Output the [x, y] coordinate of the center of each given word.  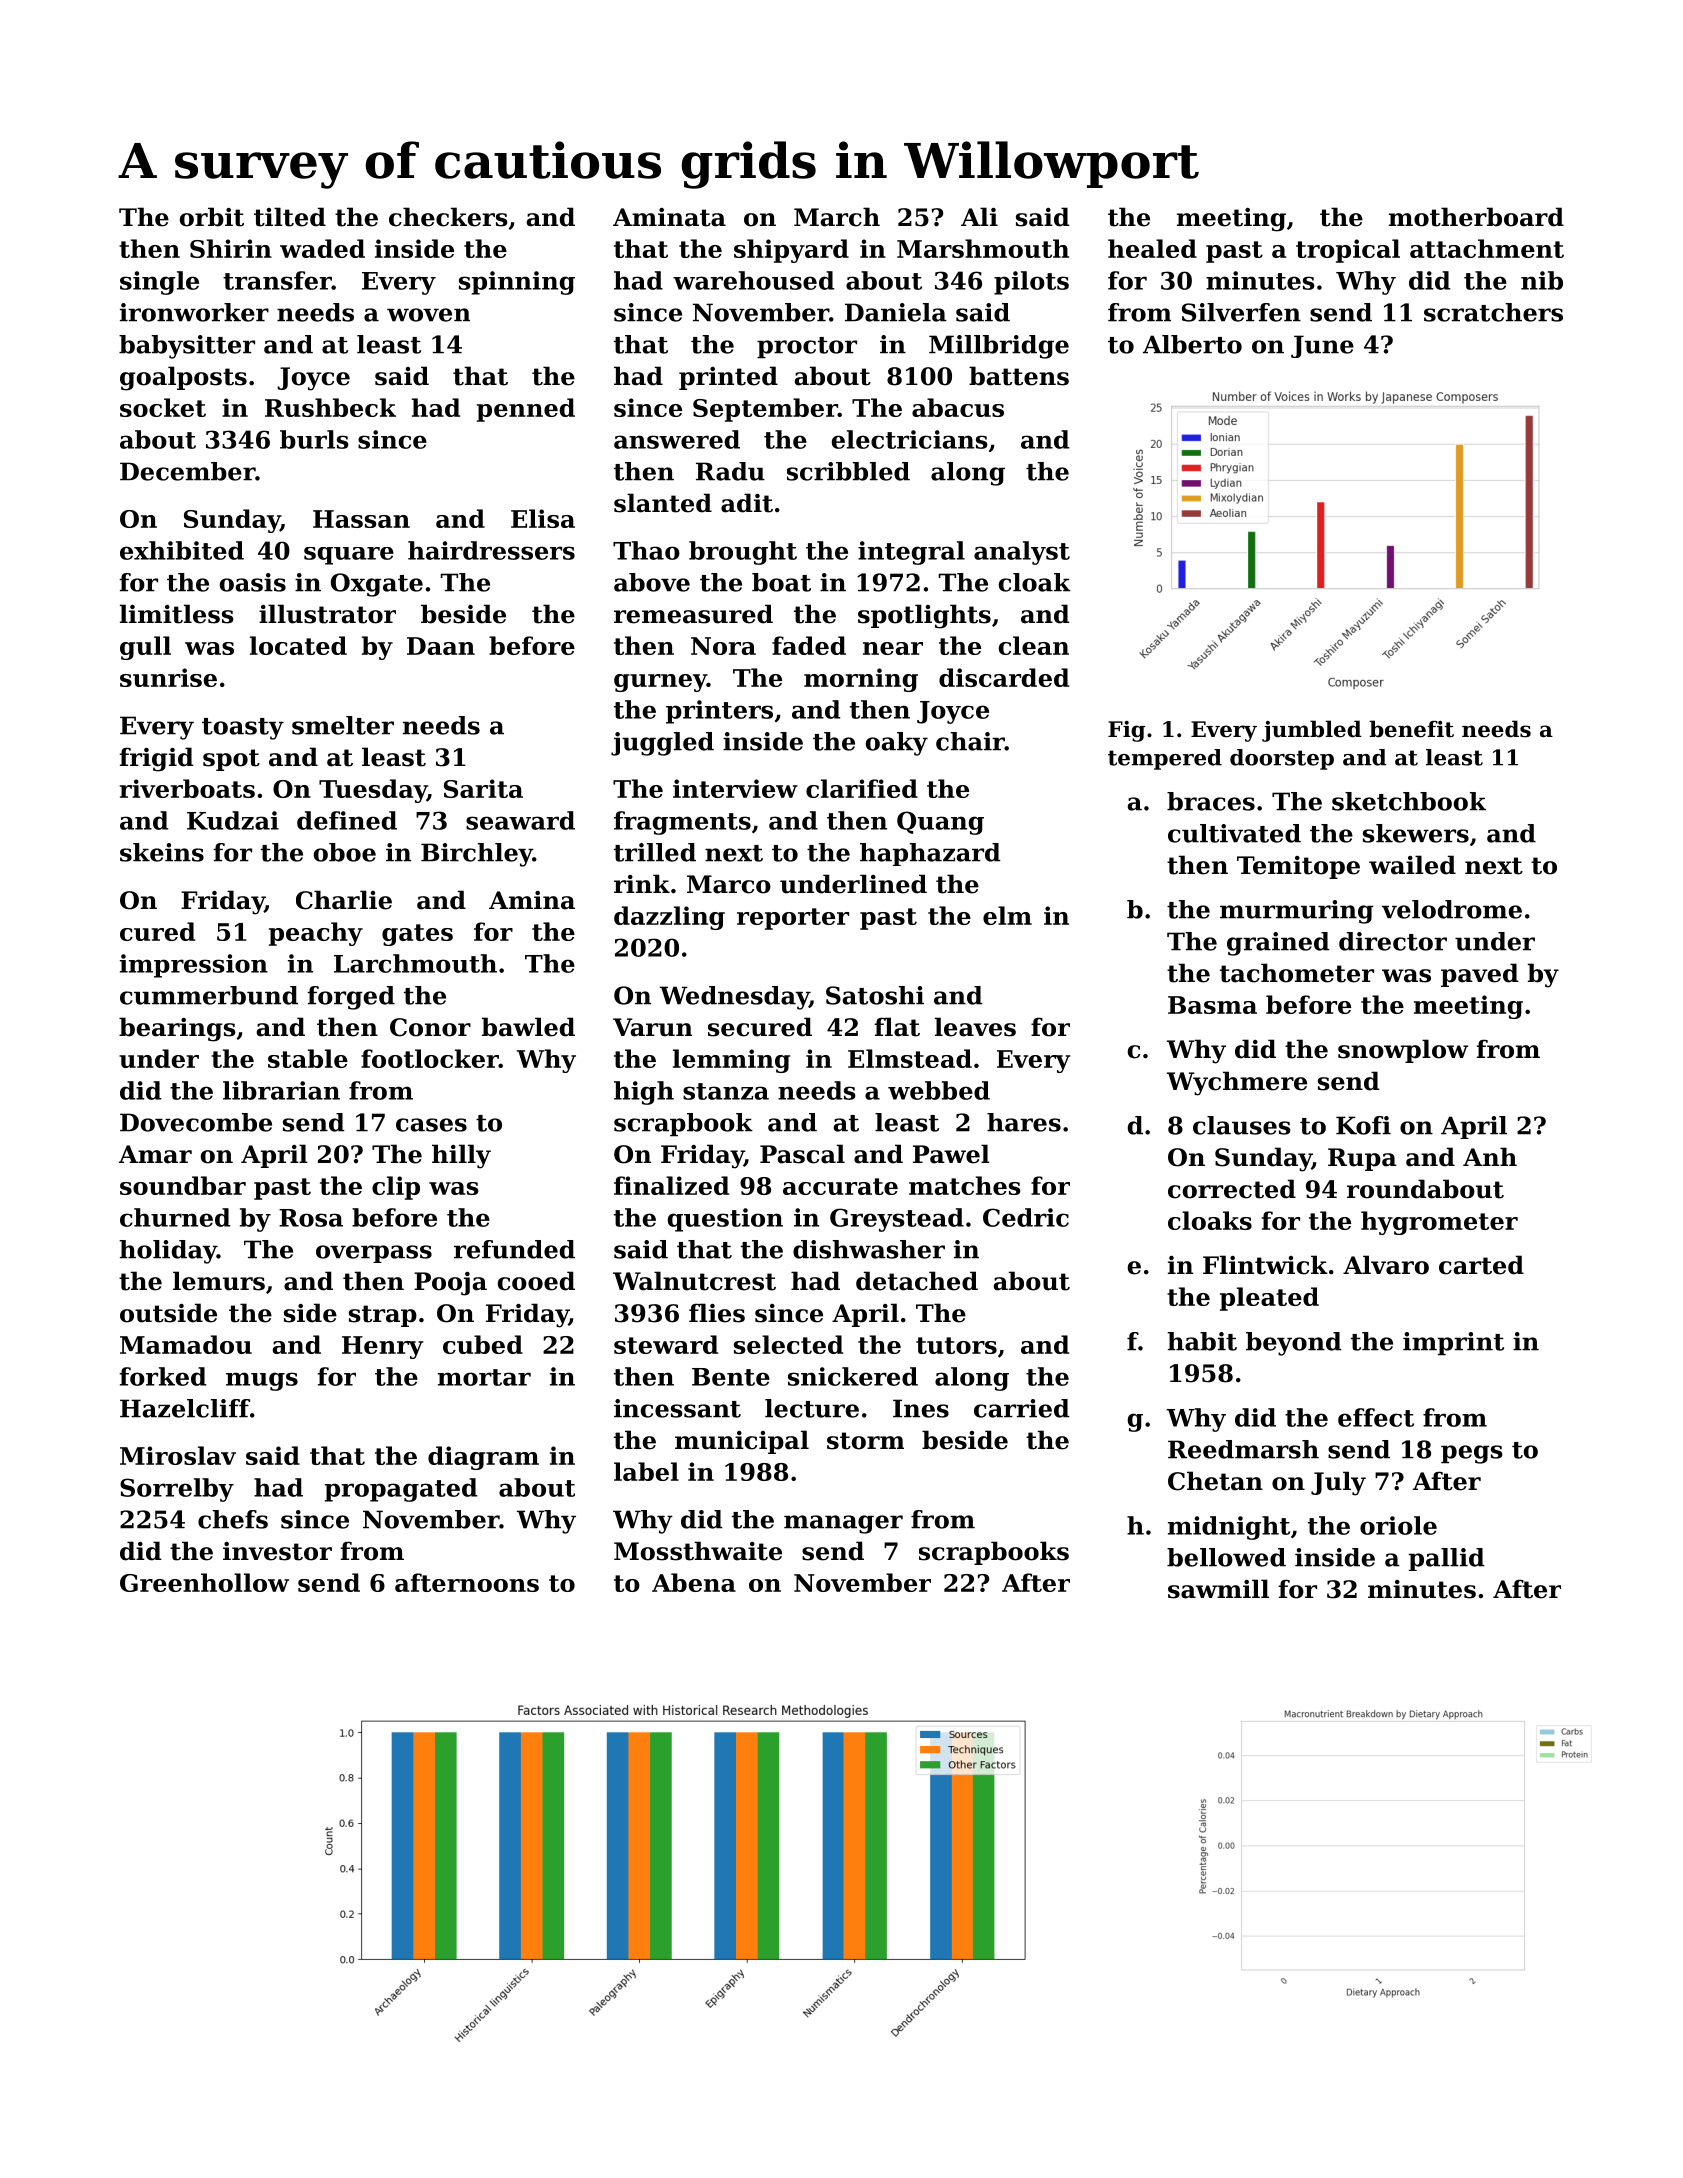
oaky [897, 744]
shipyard [791, 251]
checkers [448, 217]
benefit [1411, 729]
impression [194, 966]
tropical [1348, 251]
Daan [441, 646]
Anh [1490, 1156]
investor [277, 1551]
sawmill [1218, 1589]
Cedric [1026, 1217]
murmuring [1297, 912]
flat [897, 1027]
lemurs [219, 1281]
